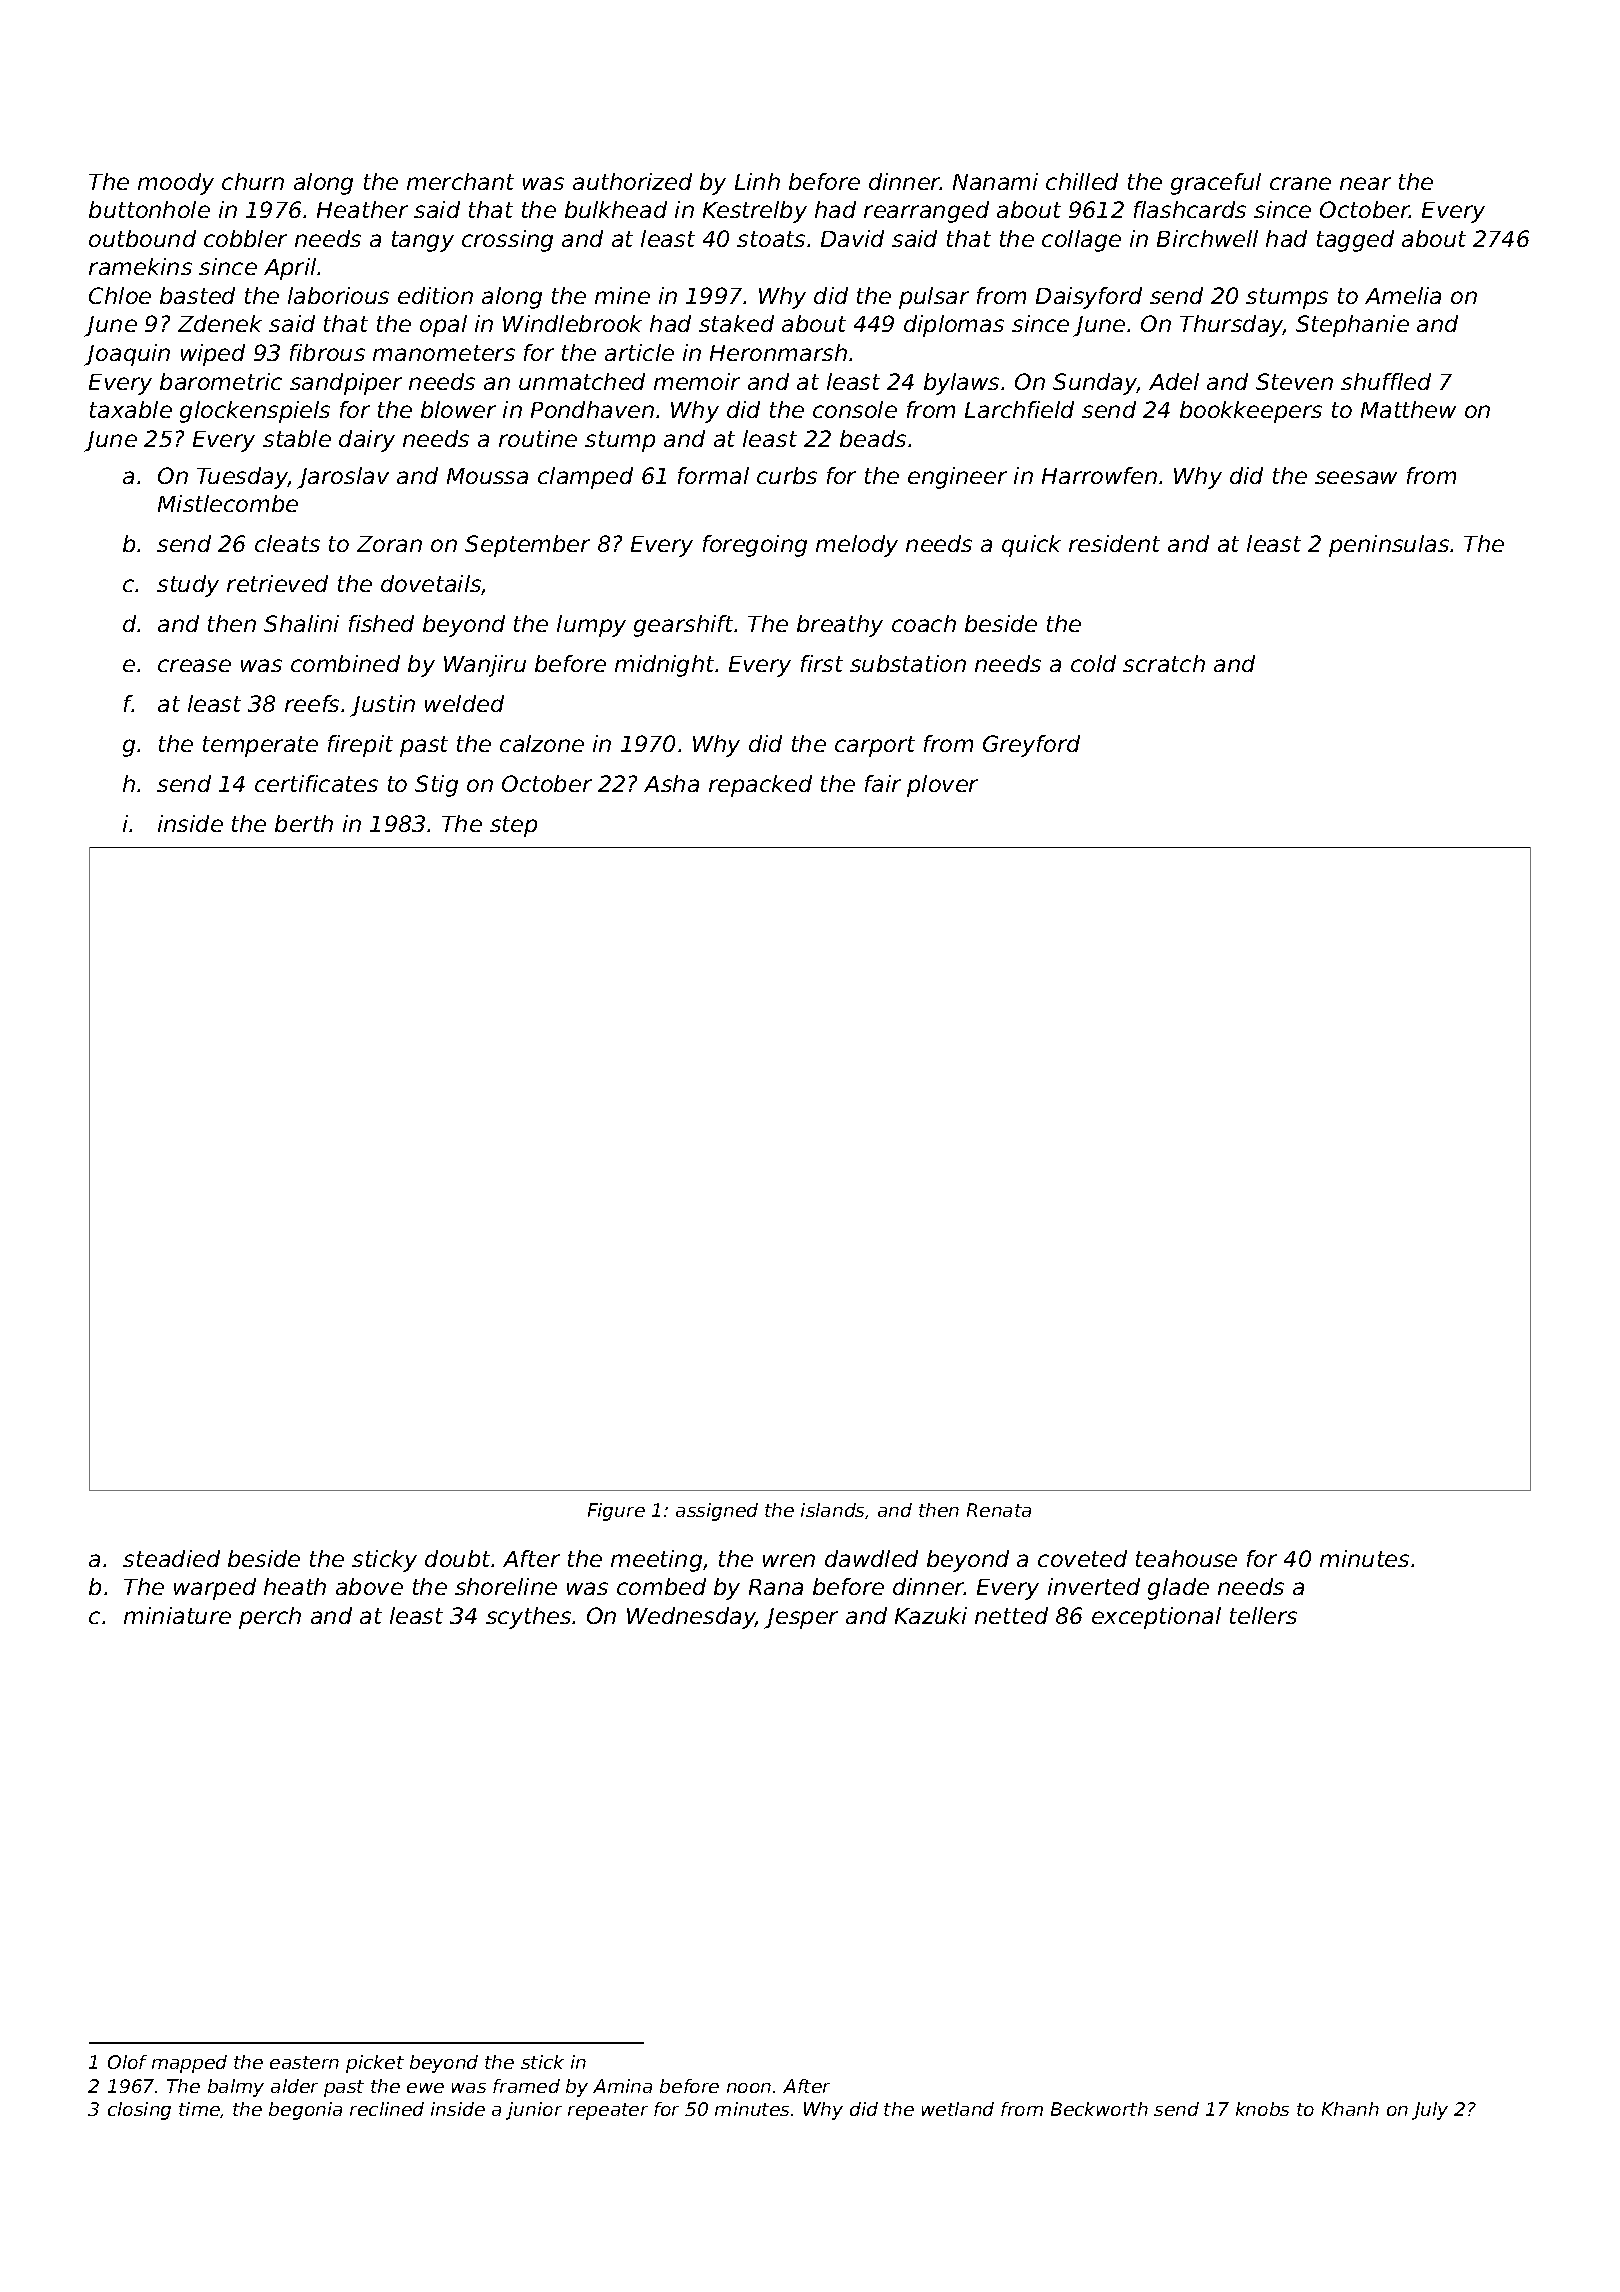  What do you see at coordinates (942, 786) in the screenshot?
I see `plover` at bounding box center [942, 786].
